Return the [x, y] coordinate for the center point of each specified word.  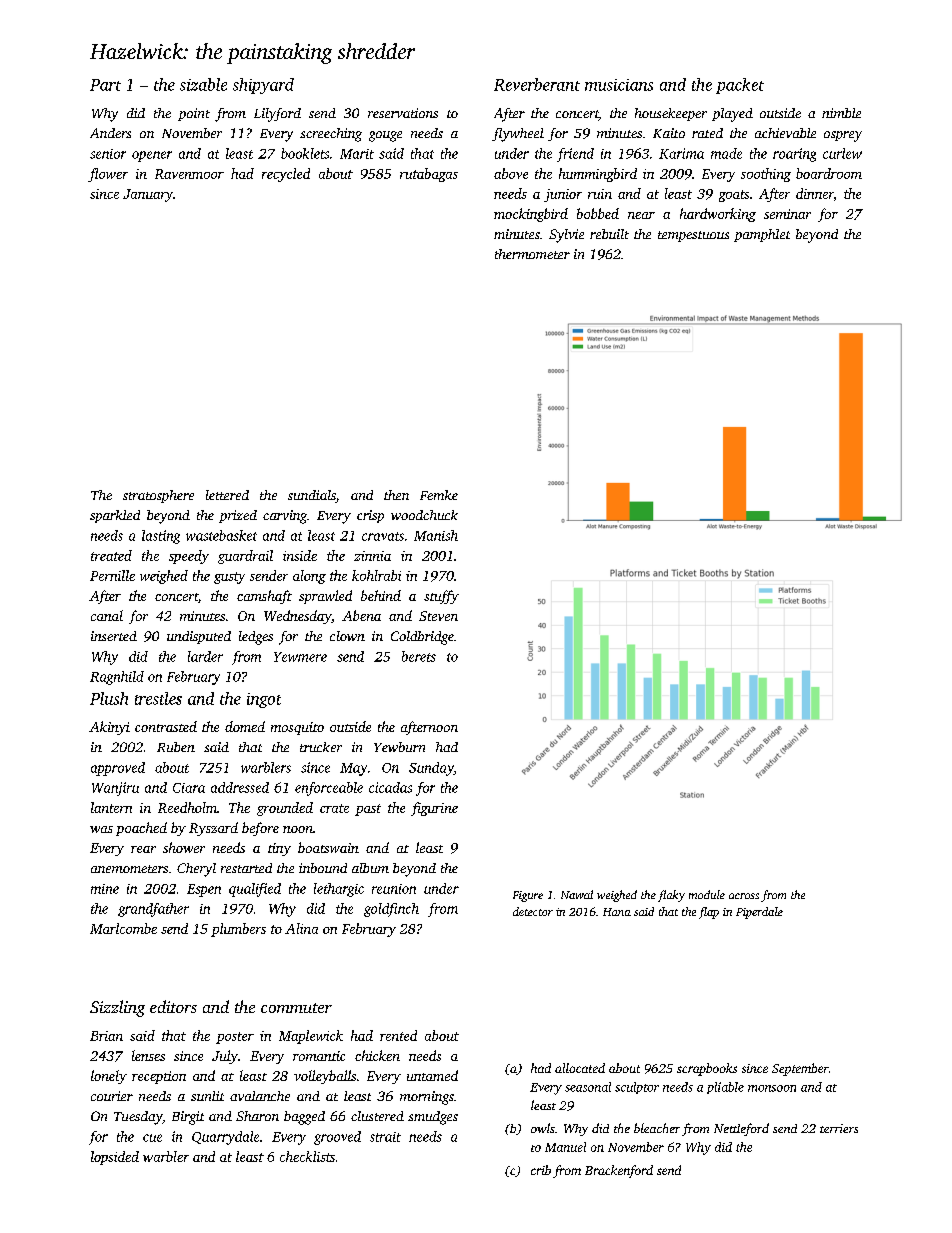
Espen [204, 890]
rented [398, 1035]
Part [105, 85]
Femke [439, 495]
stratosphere [158, 496]
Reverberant [537, 84]
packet [740, 86]
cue [152, 1138]
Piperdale [759, 913]
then [396, 495]
